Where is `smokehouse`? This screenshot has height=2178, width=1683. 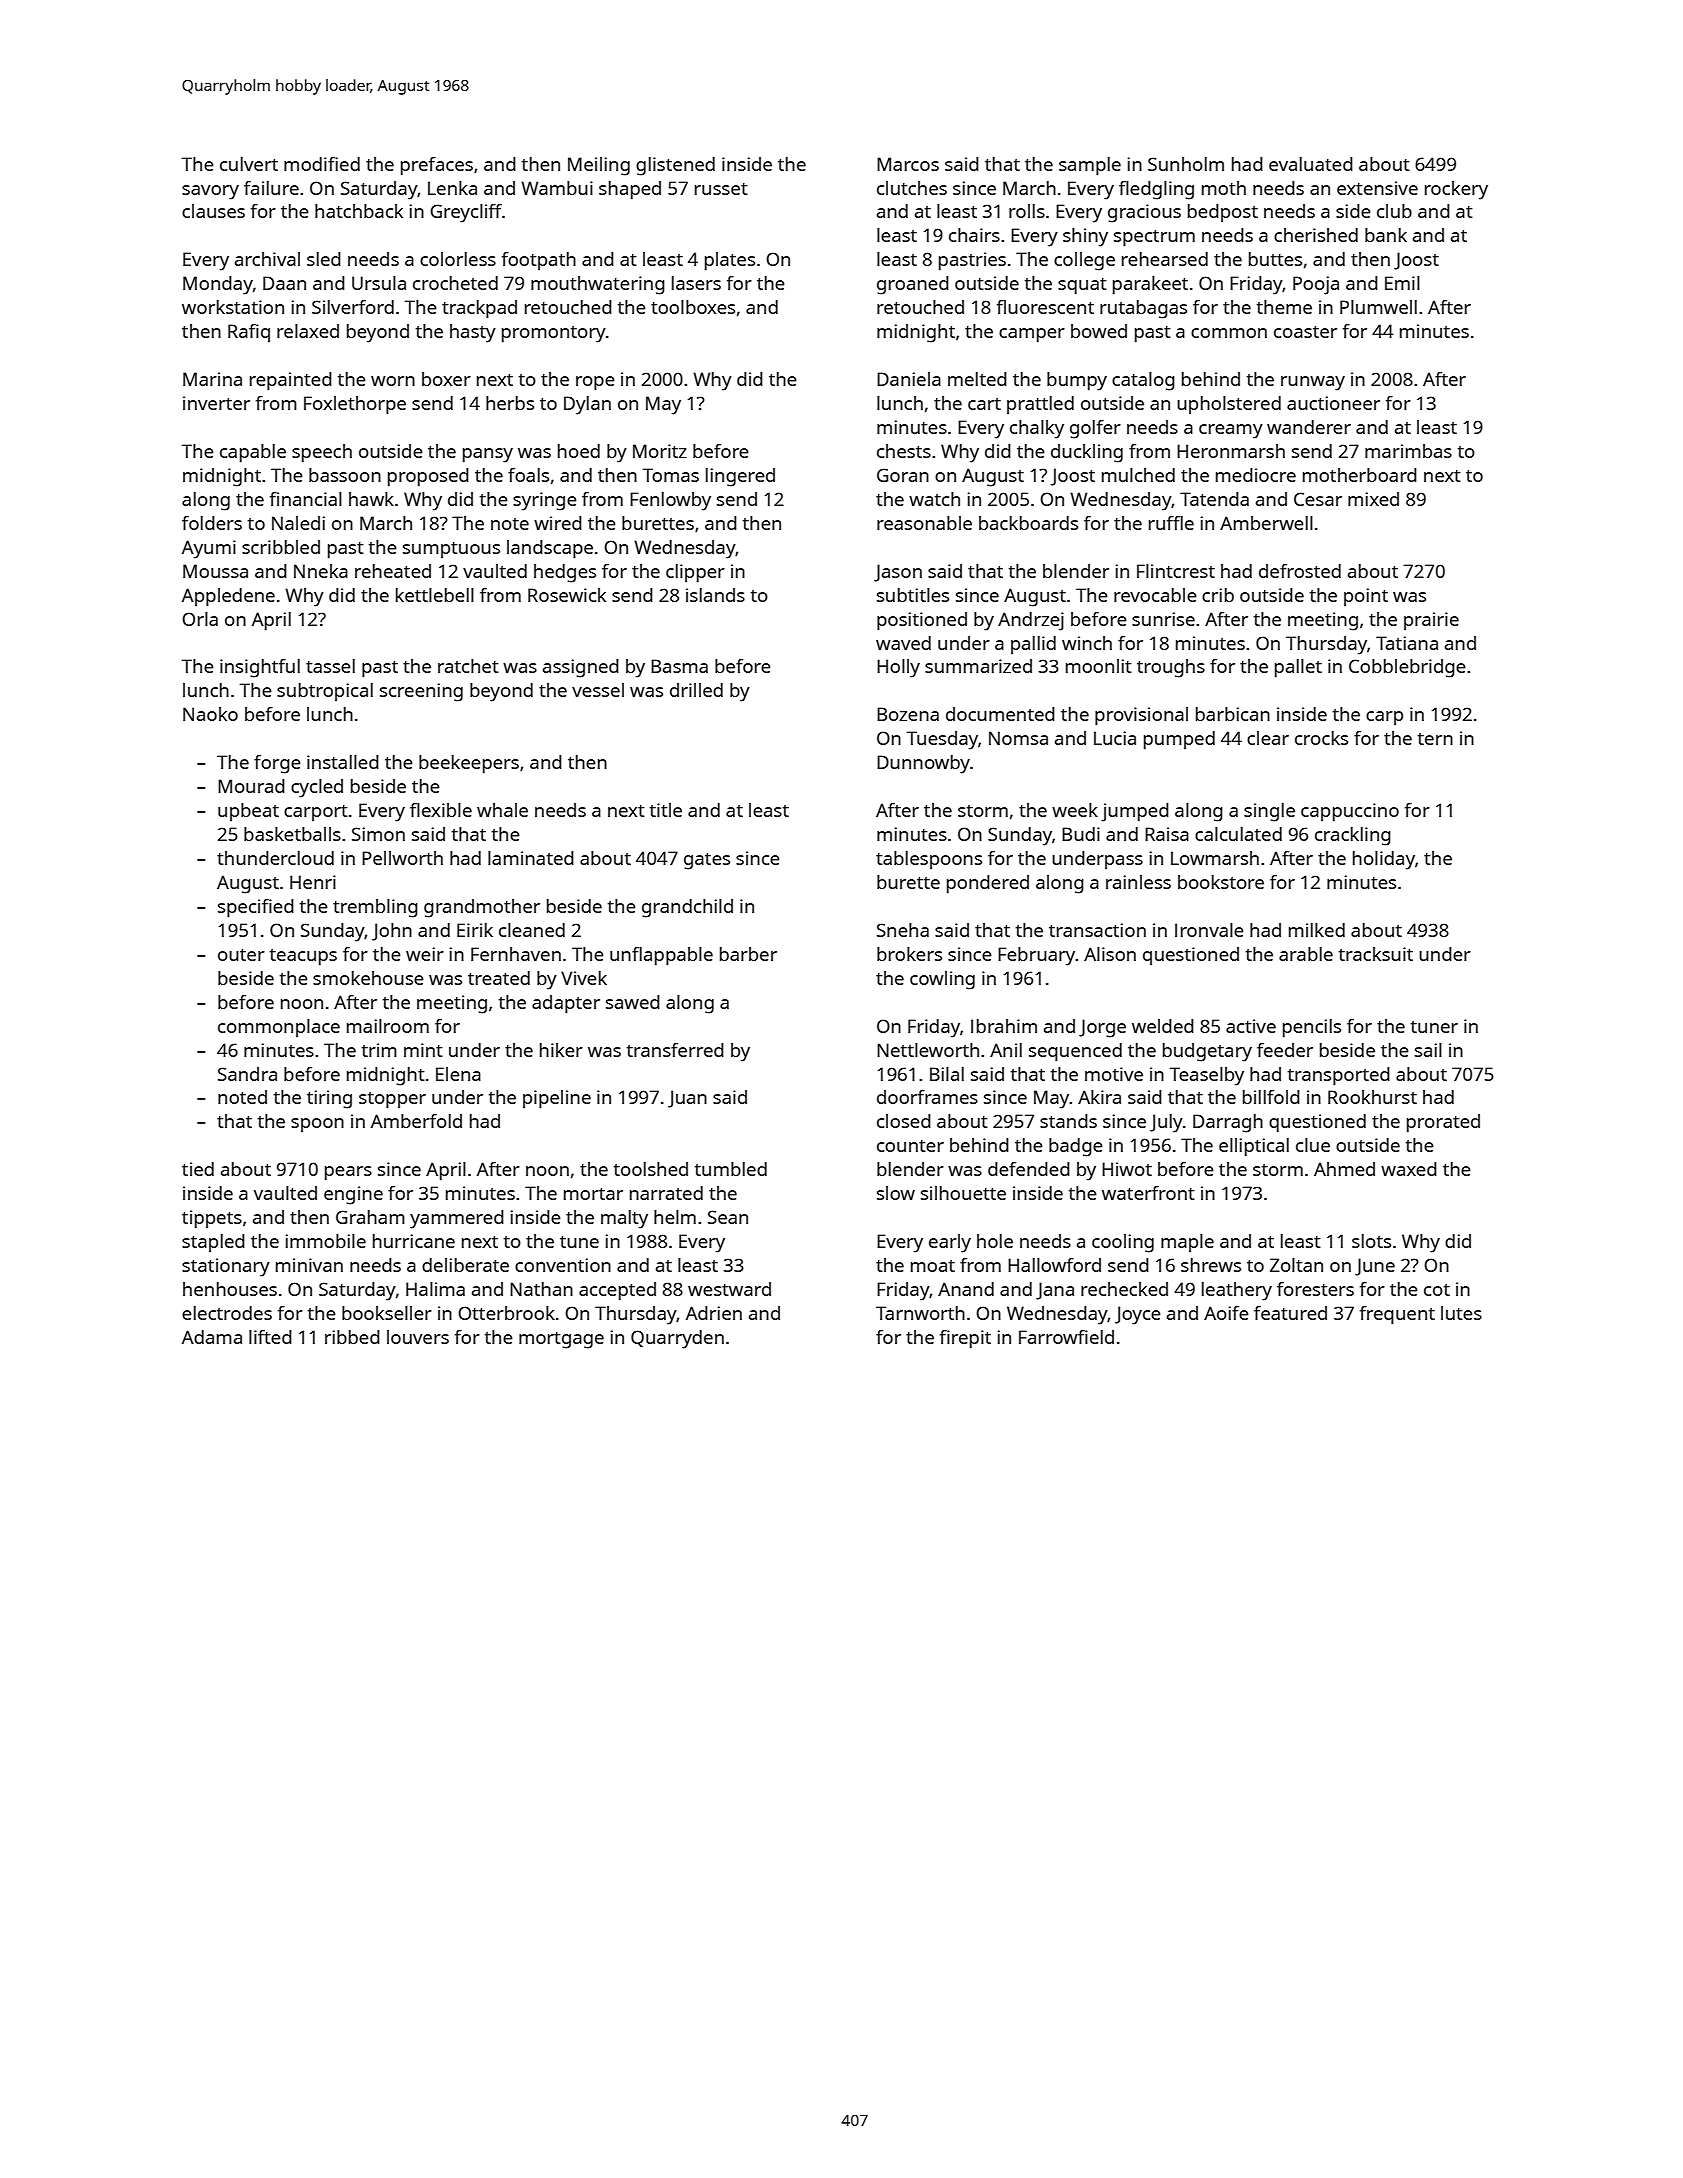 smokehouse is located at coordinates (368, 978).
